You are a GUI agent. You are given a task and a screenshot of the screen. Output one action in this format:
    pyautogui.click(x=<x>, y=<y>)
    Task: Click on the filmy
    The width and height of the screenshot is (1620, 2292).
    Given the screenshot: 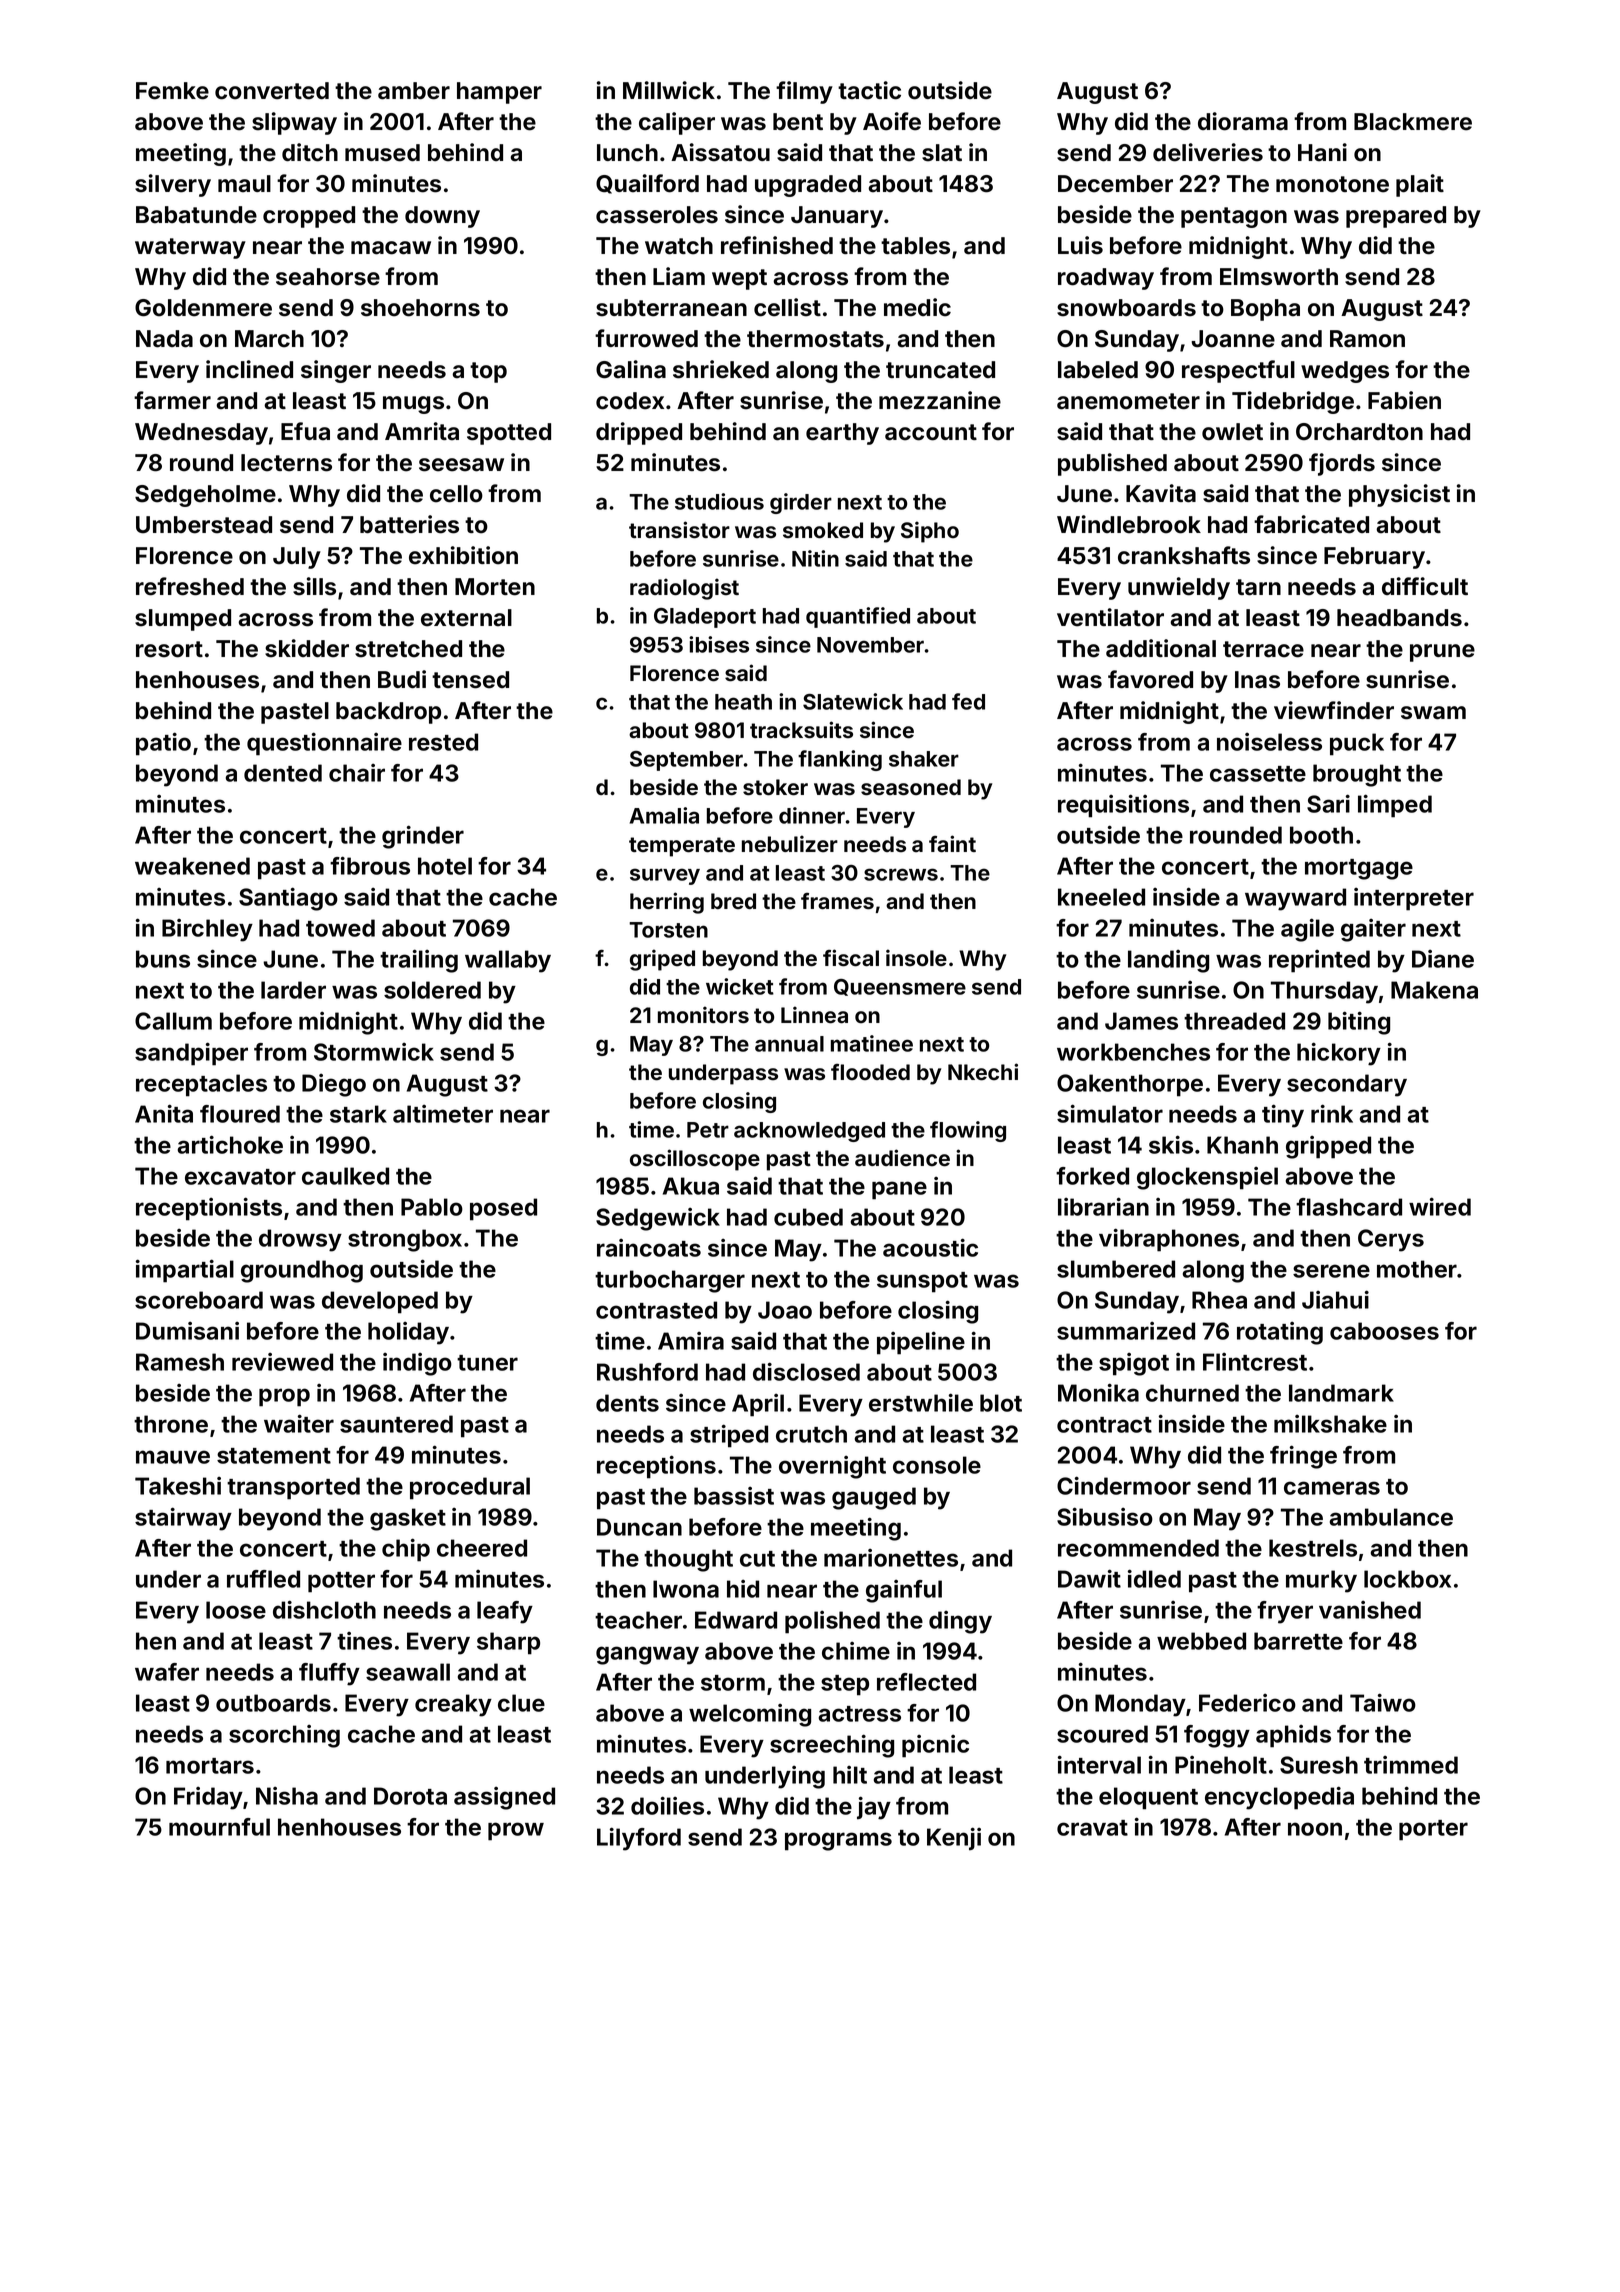 What is the action you would take?
    pyautogui.click(x=804, y=92)
